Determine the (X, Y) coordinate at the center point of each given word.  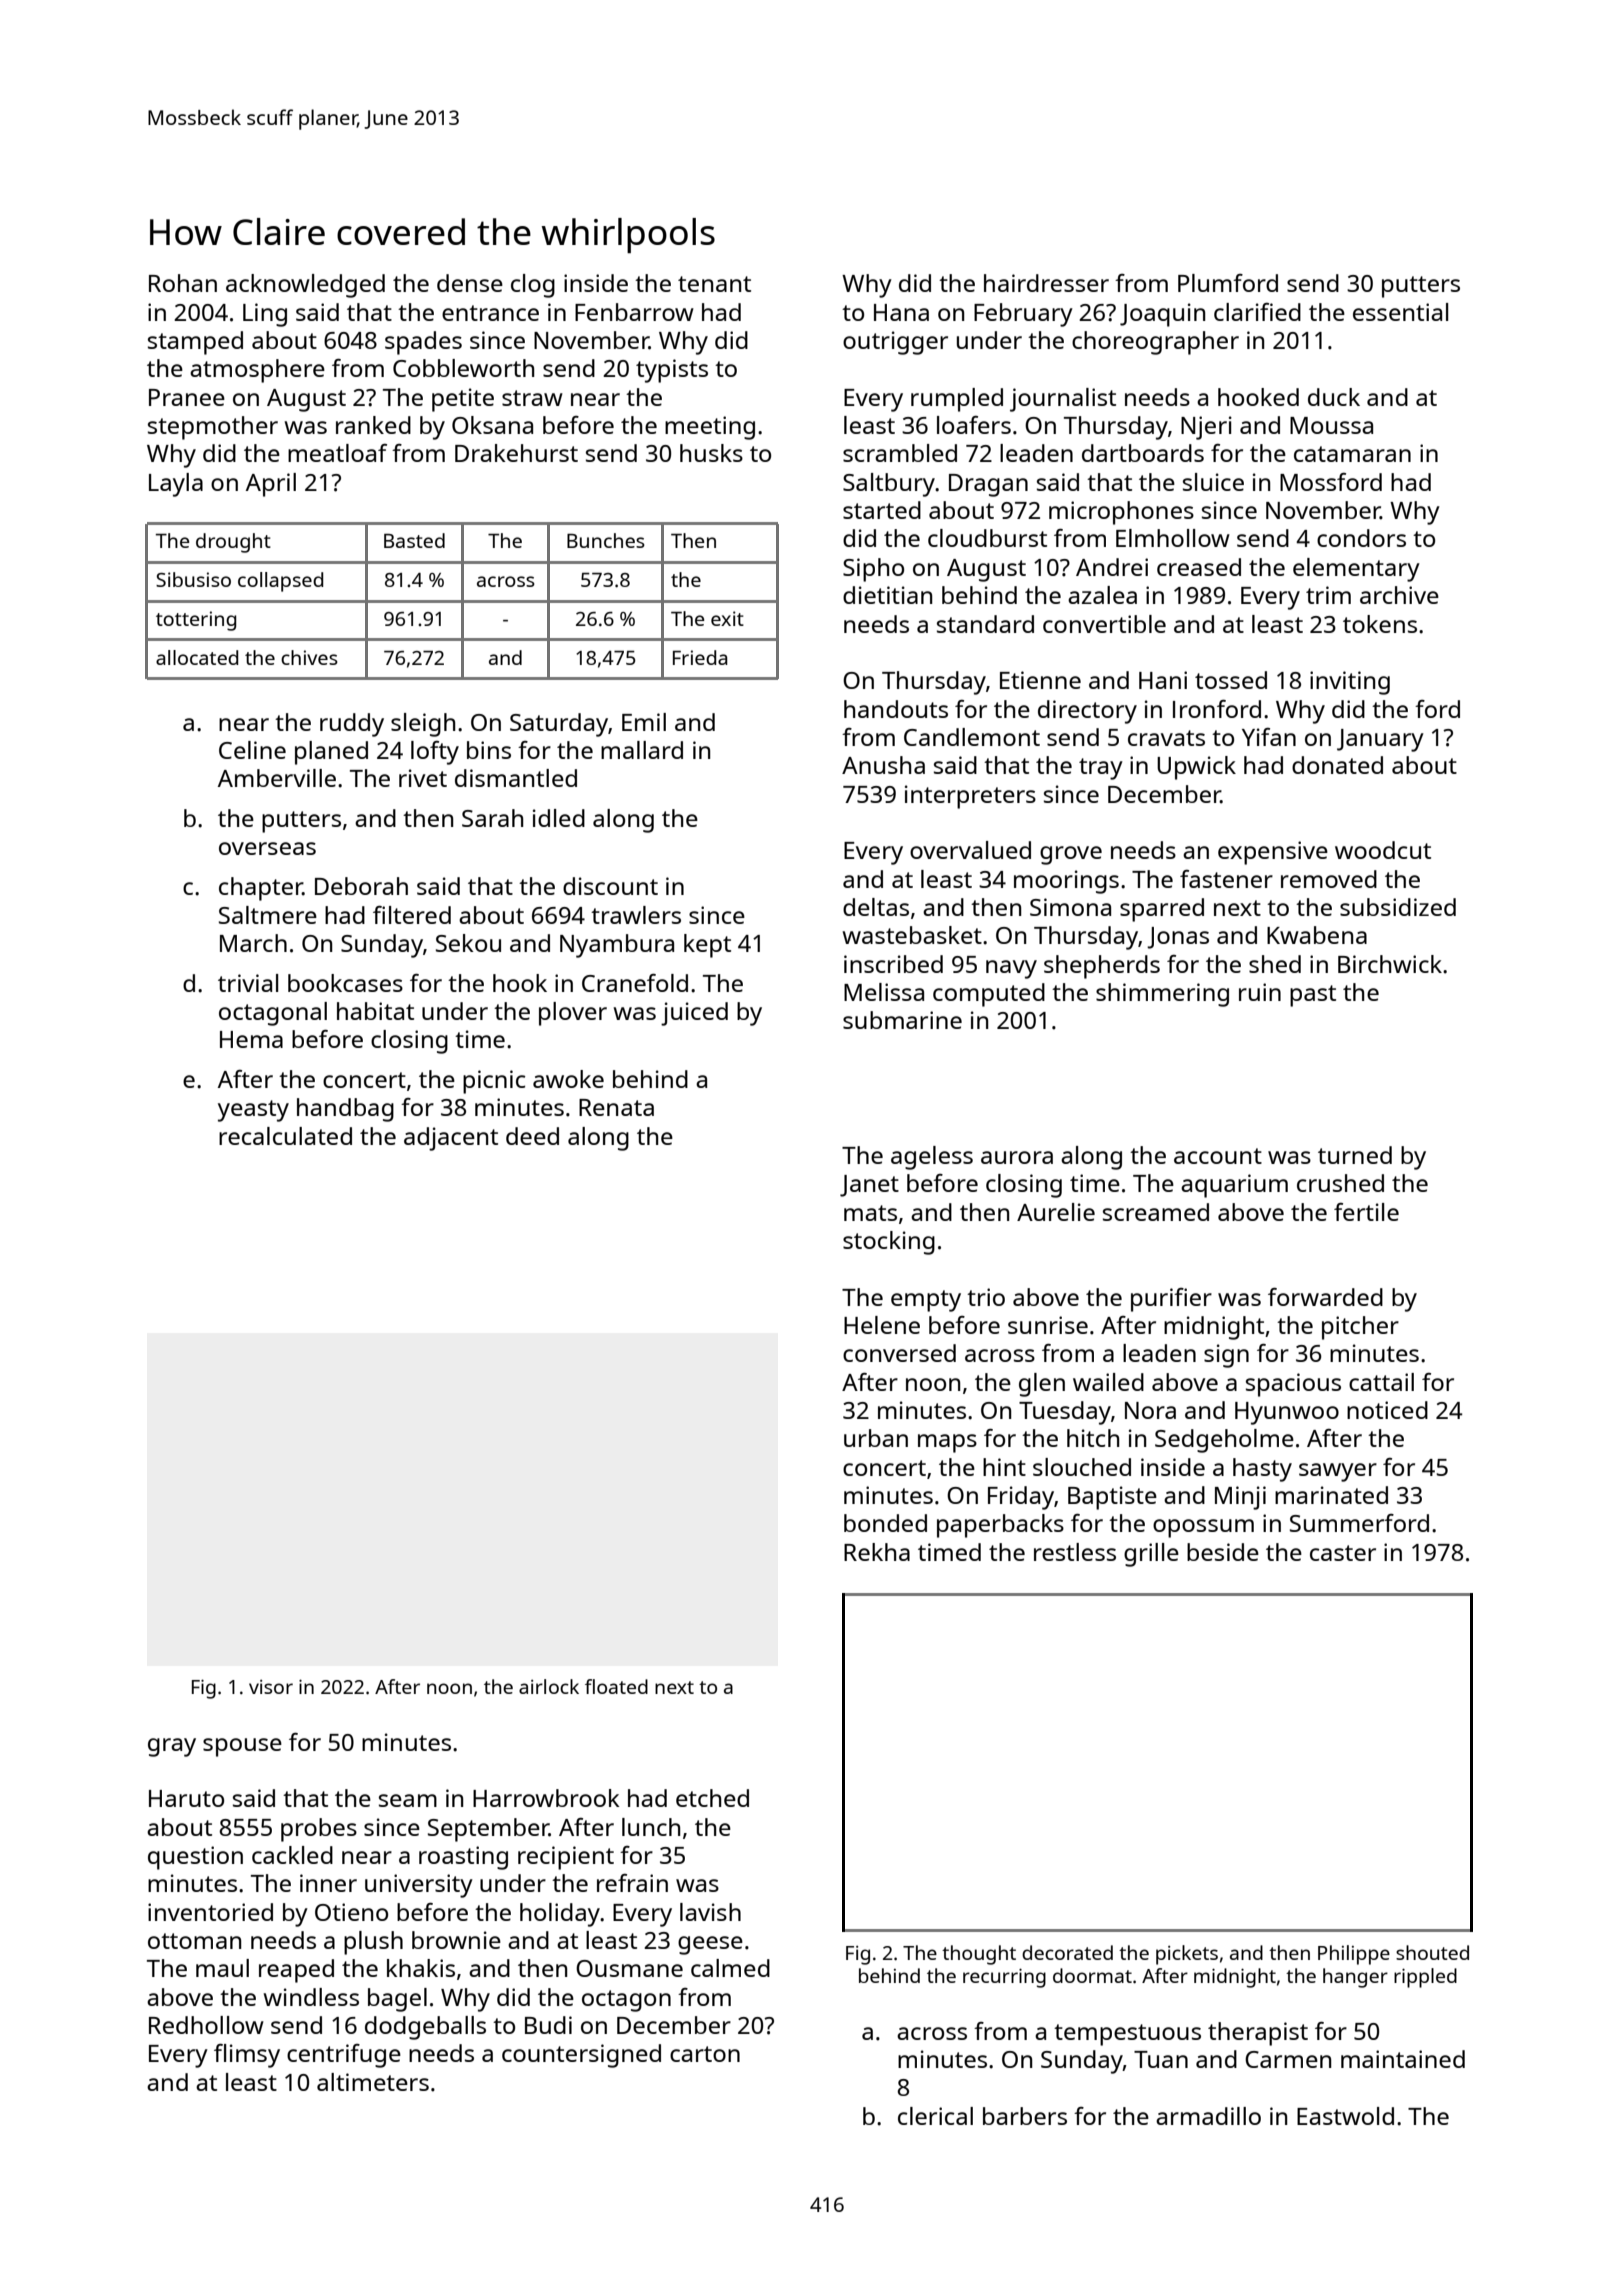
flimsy (247, 2056)
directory (1087, 712)
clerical (935, 2116)
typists (672, 371)
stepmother (213, 428)
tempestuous (1127, 2035)
